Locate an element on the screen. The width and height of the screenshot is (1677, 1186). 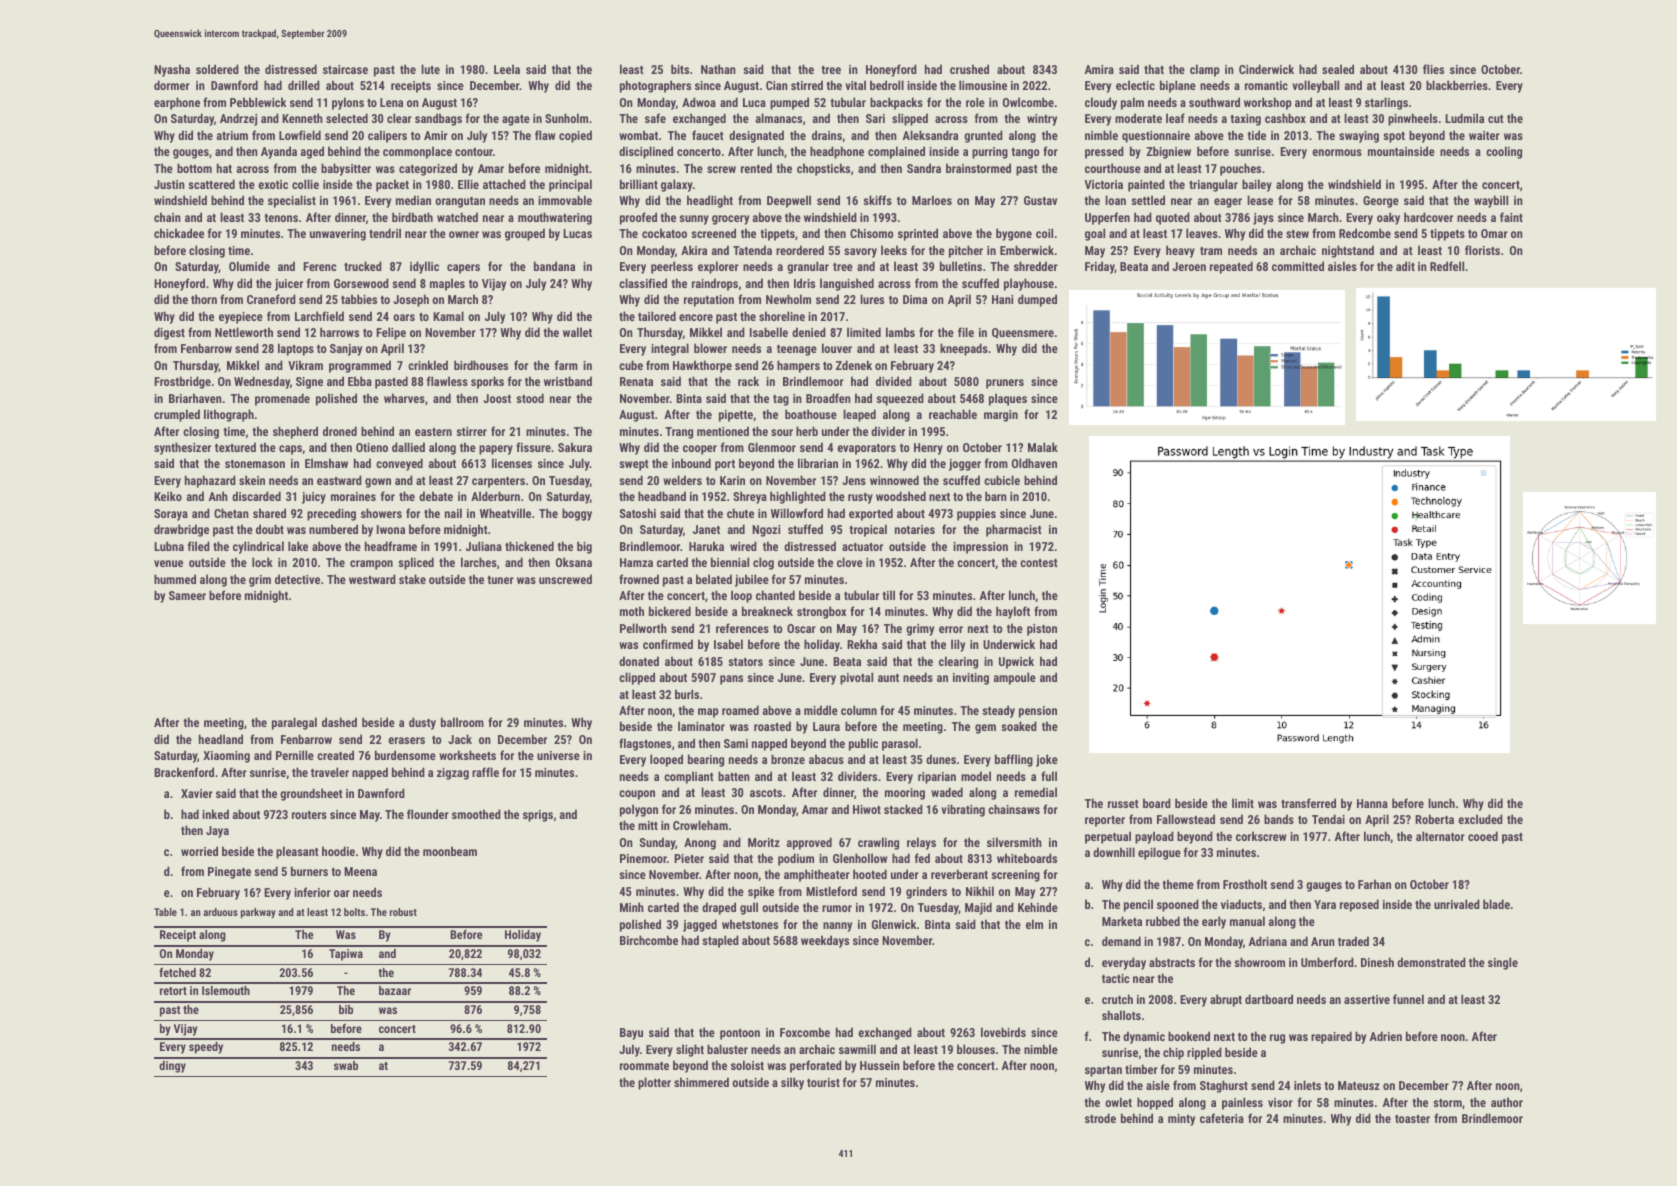
blouses is located at coordinates (976, 1049).
